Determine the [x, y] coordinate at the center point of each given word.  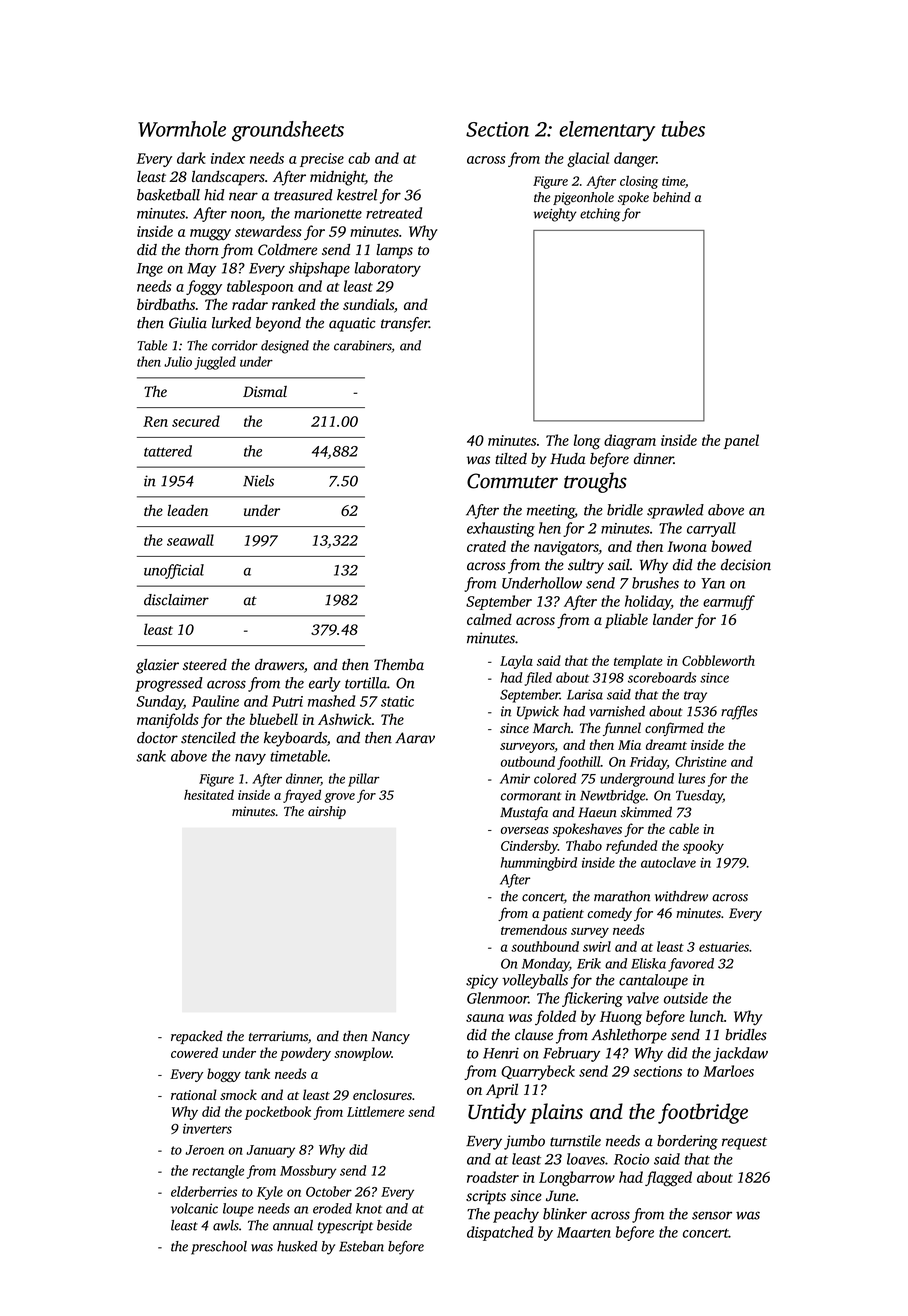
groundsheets [288, 131]
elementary [607, 131]
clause [534, 1035]
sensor [712, 1215]
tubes [683, 129]
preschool [219, 1248]
